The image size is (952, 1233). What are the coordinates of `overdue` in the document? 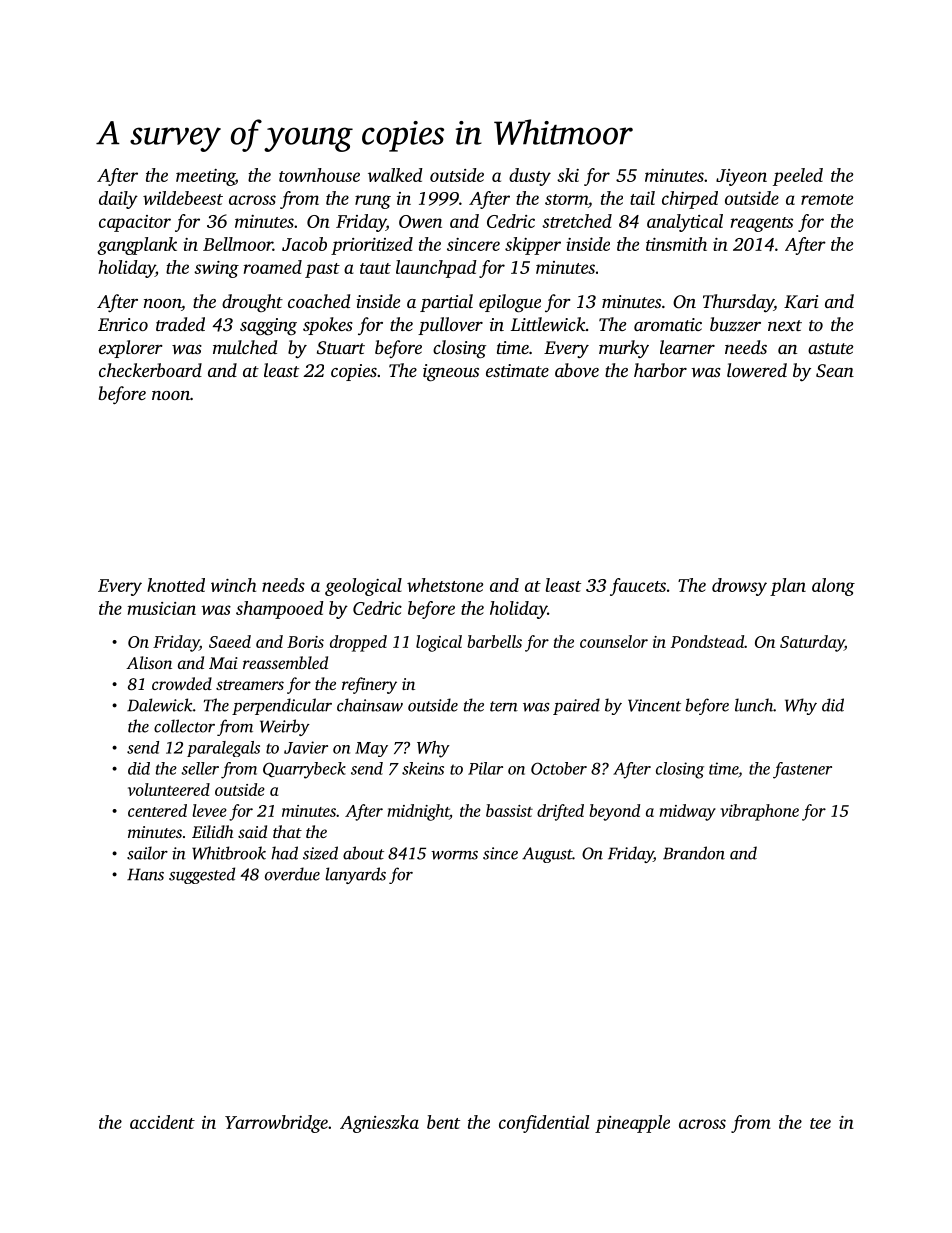 It's located at (292, 874).
